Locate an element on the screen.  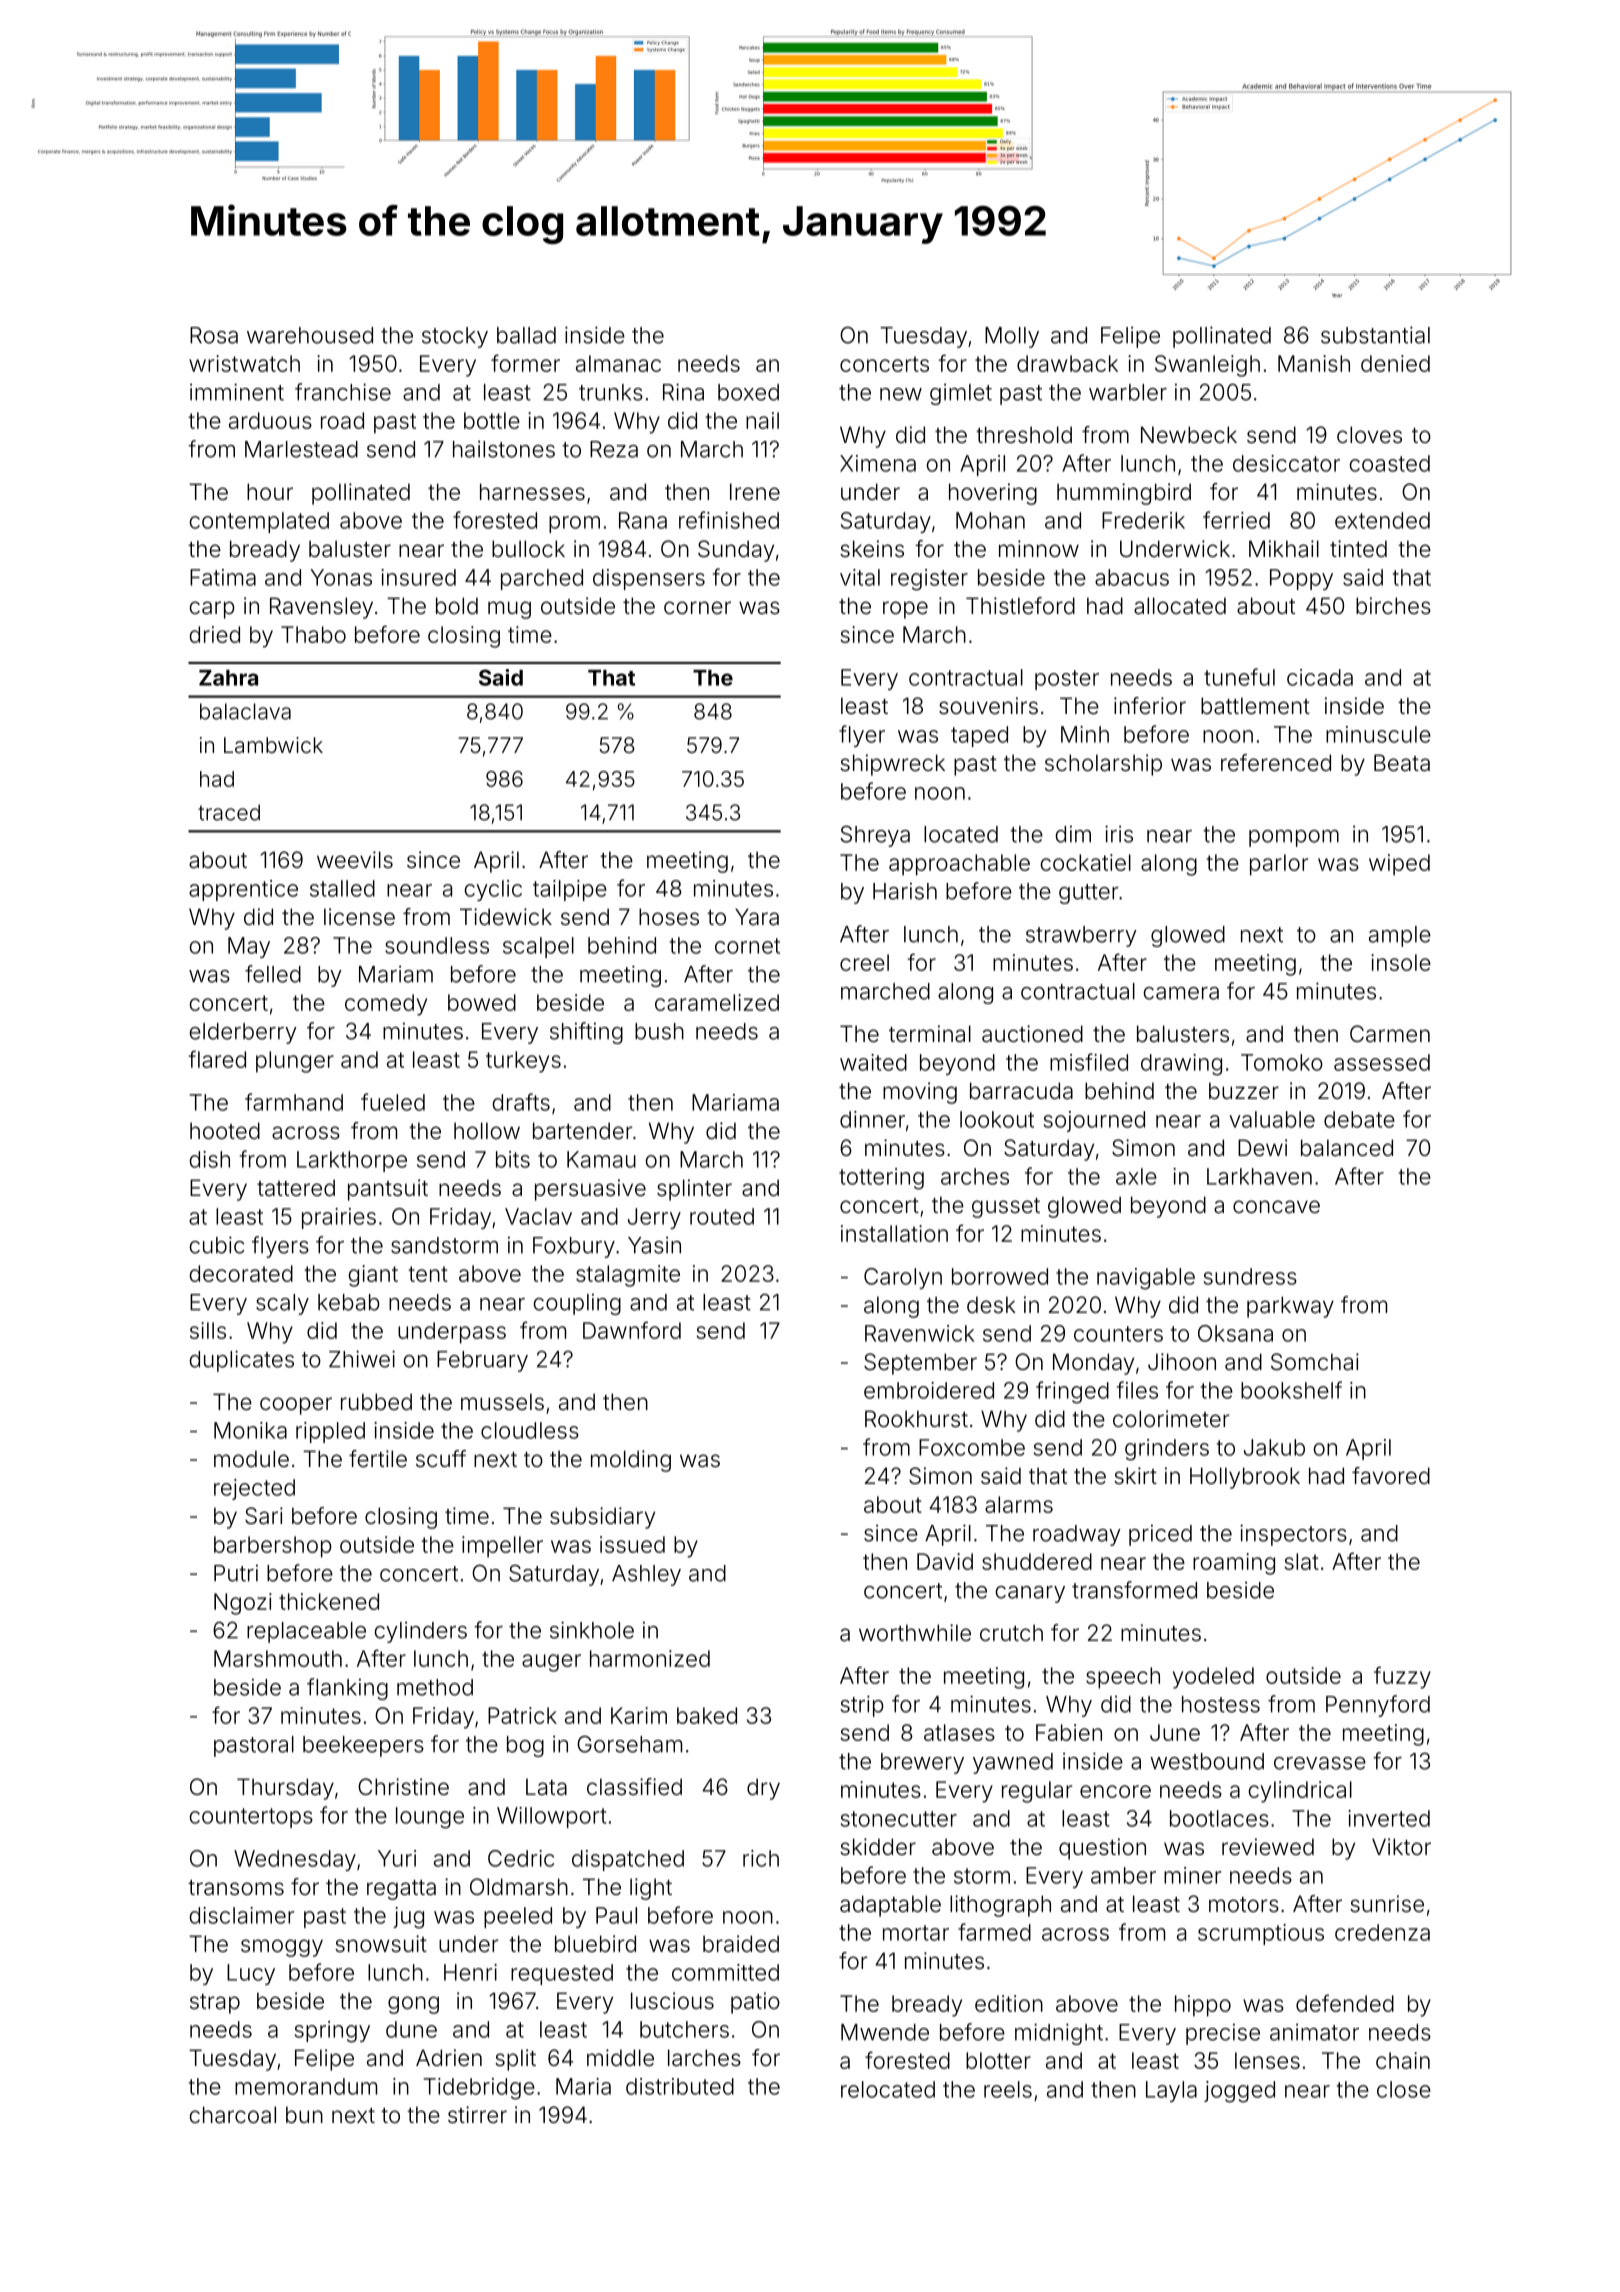
Mwende is located at coordinates (885, 2032).
